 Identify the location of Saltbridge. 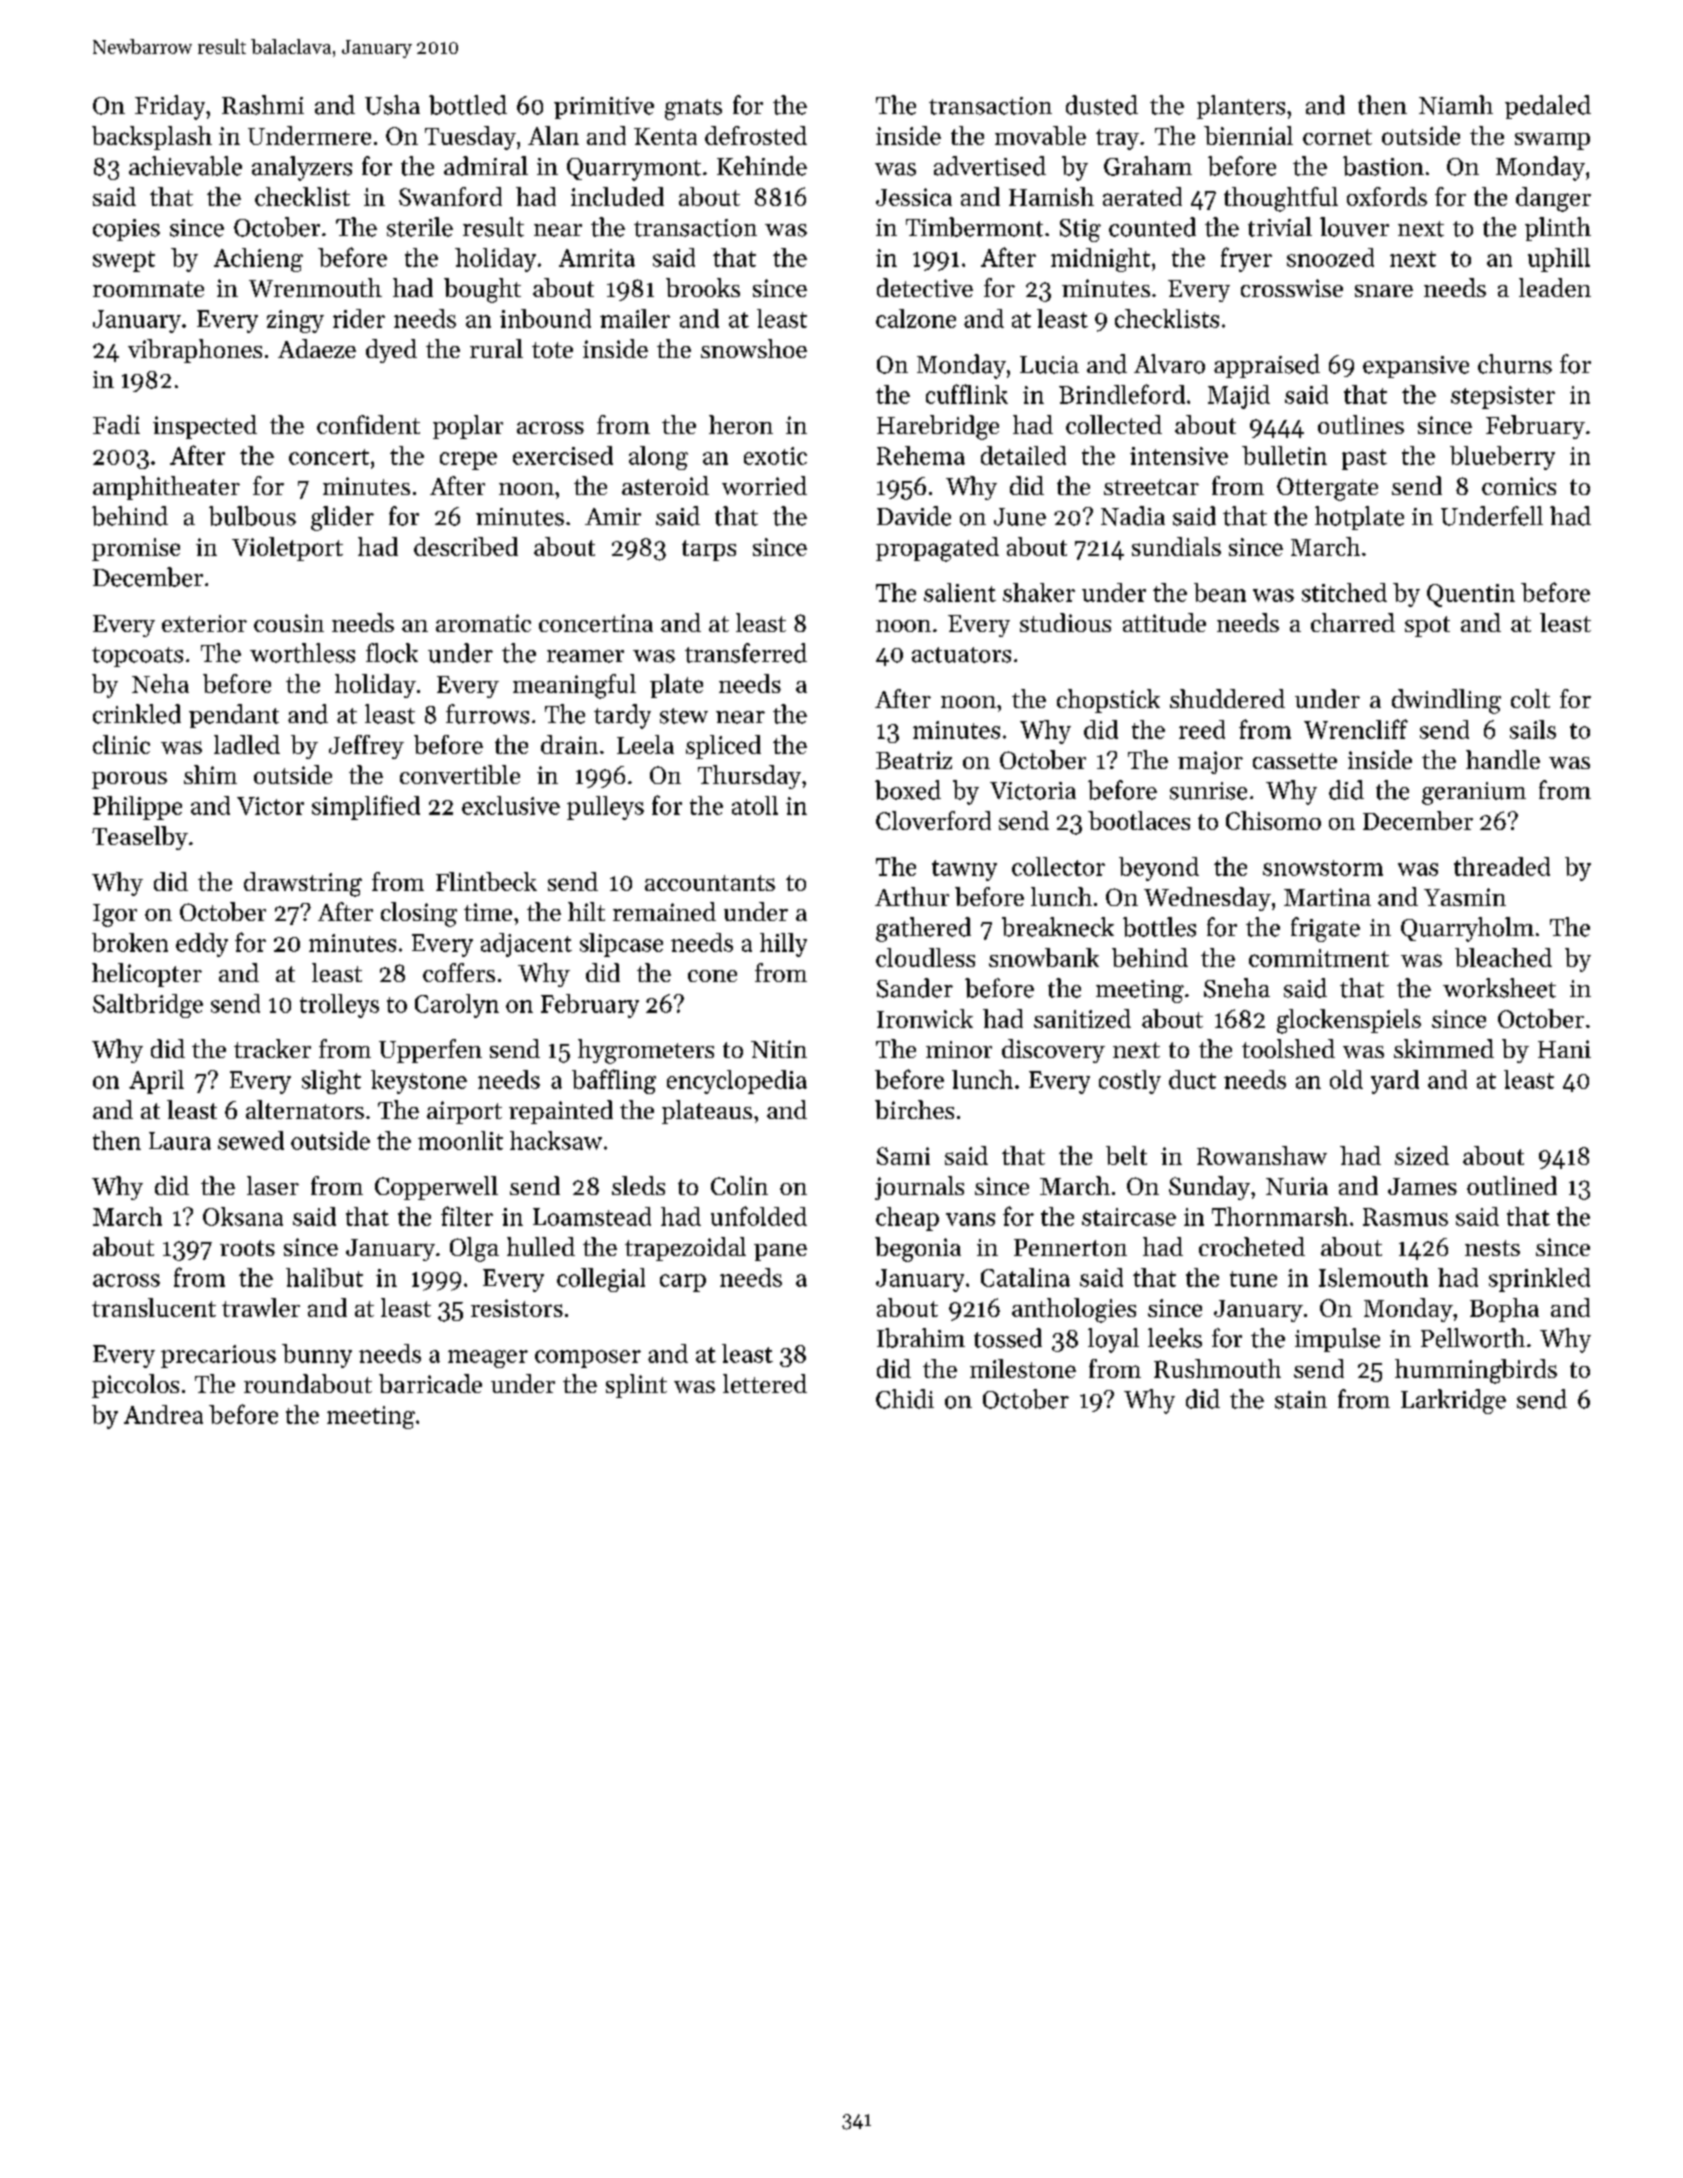
(148, 1006).
